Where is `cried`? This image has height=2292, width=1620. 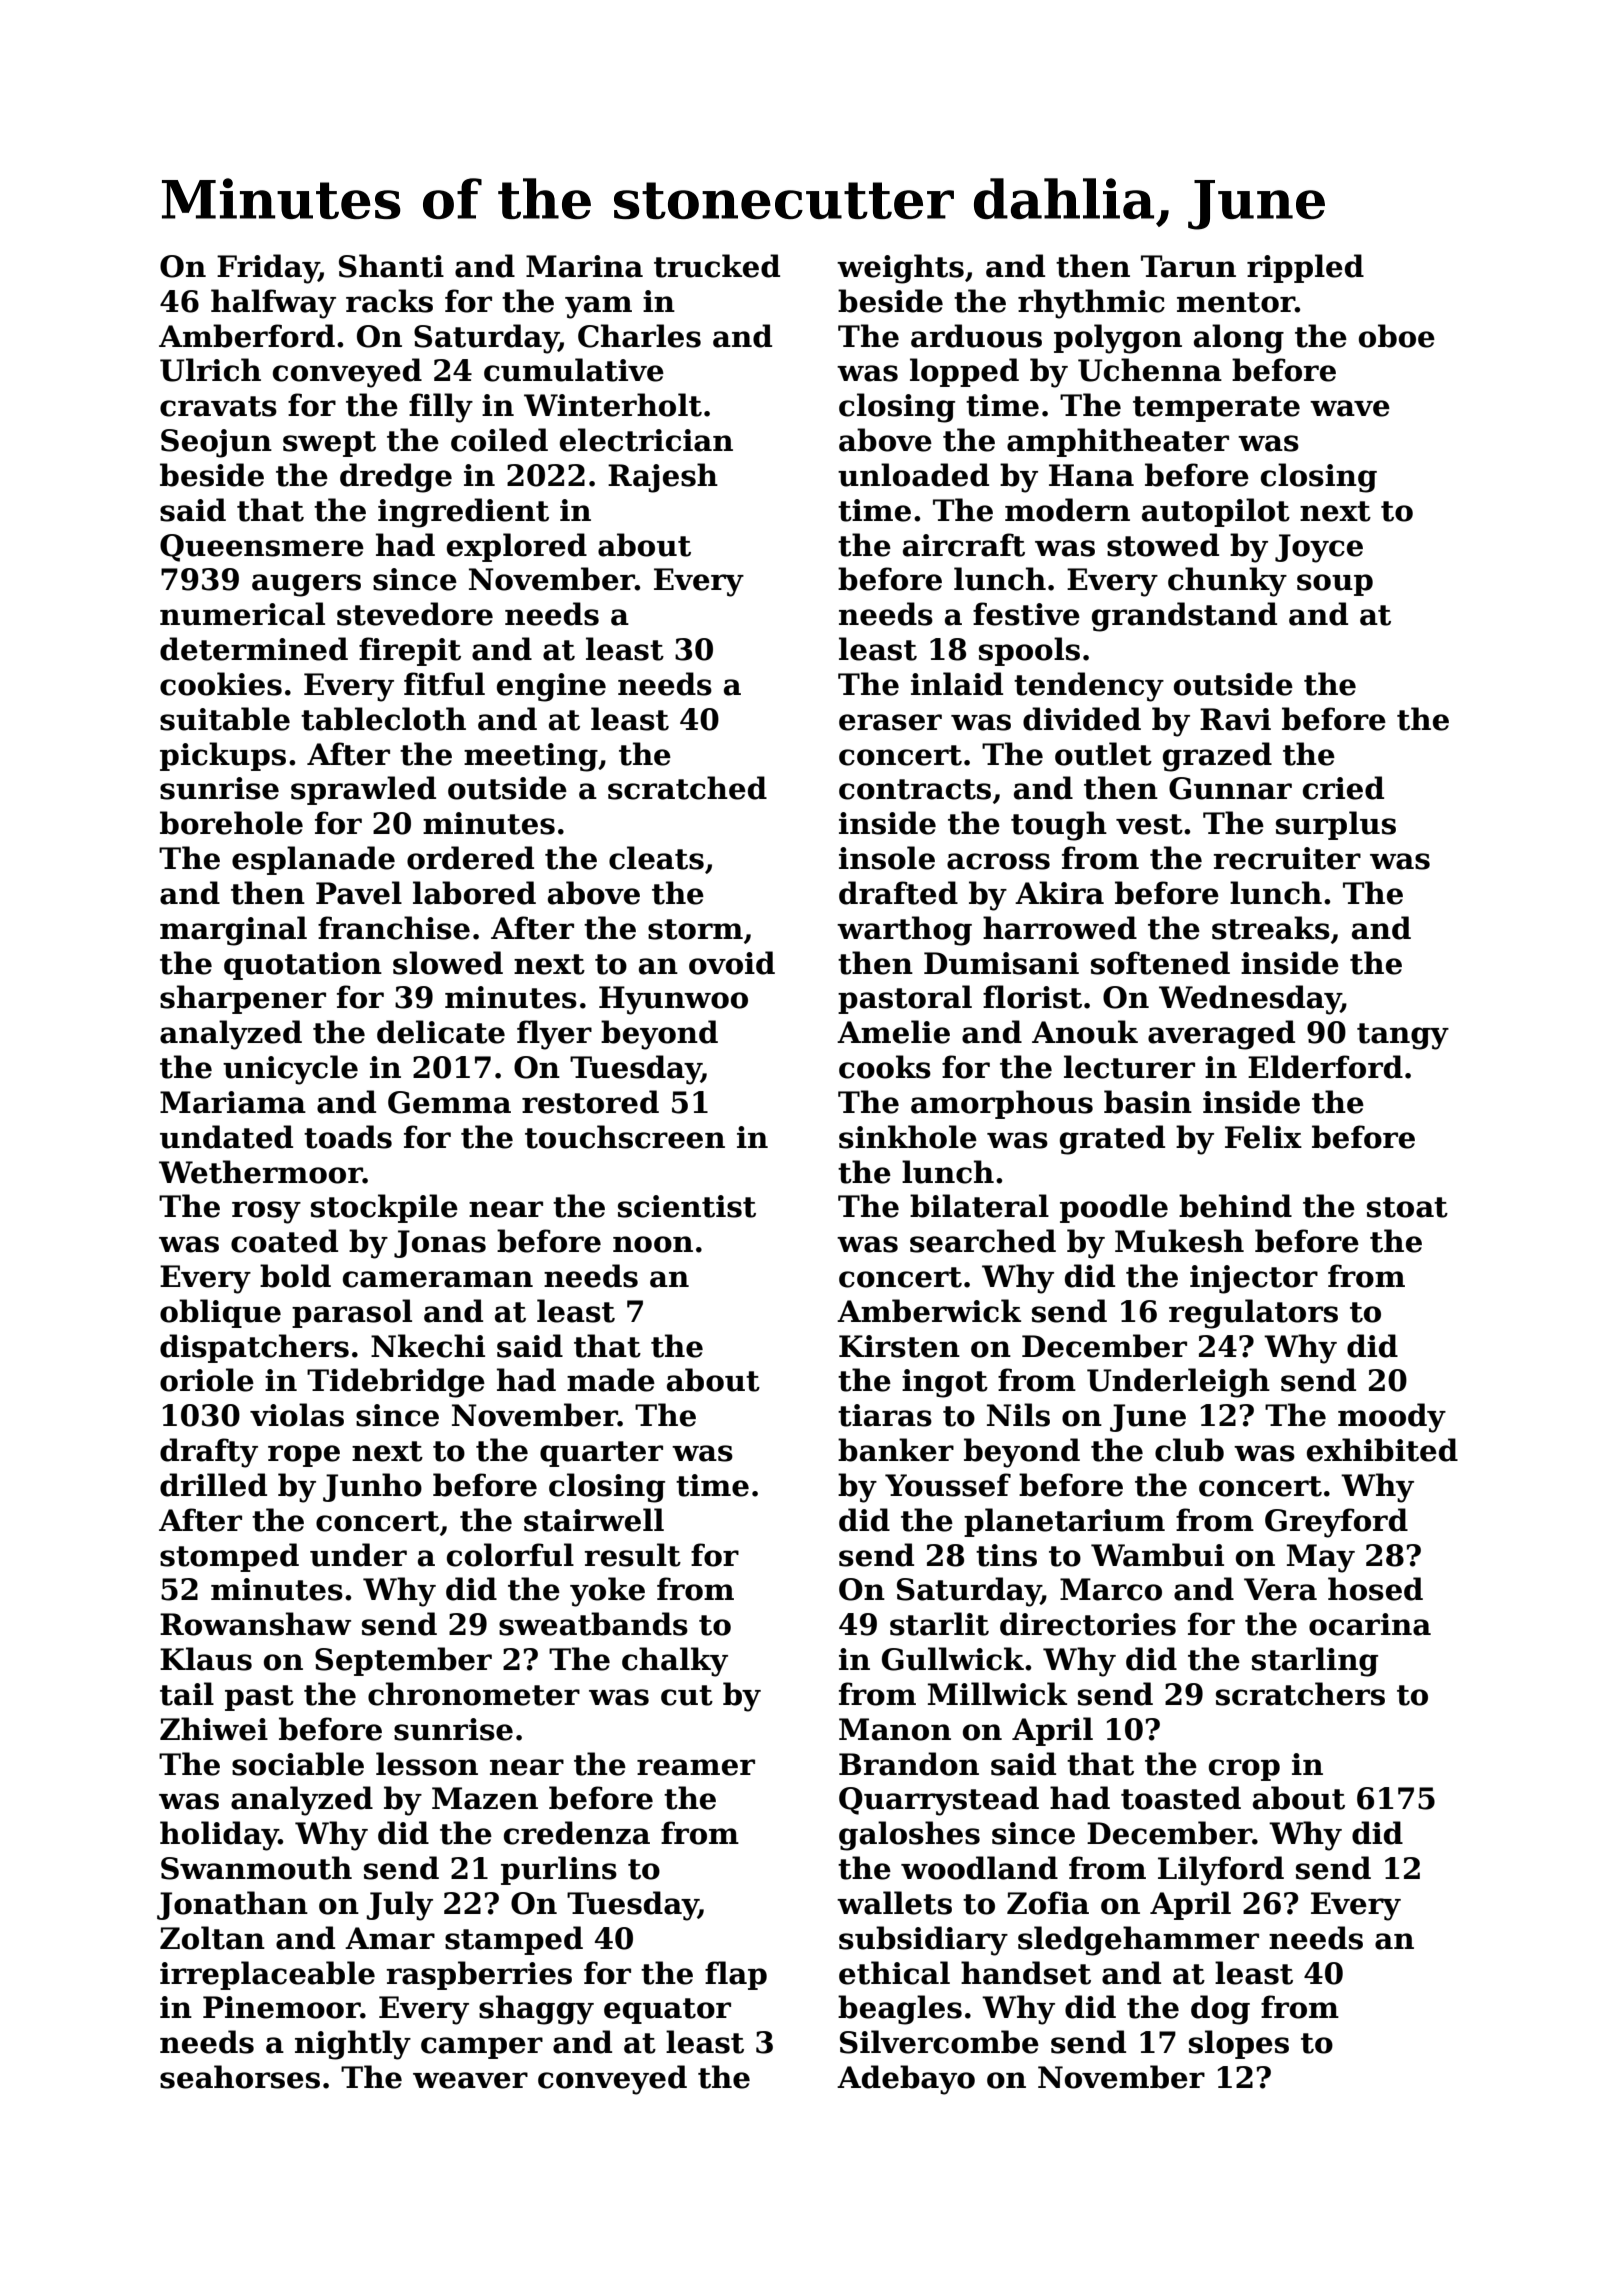 cried is located at coordinates (1343, 788).
